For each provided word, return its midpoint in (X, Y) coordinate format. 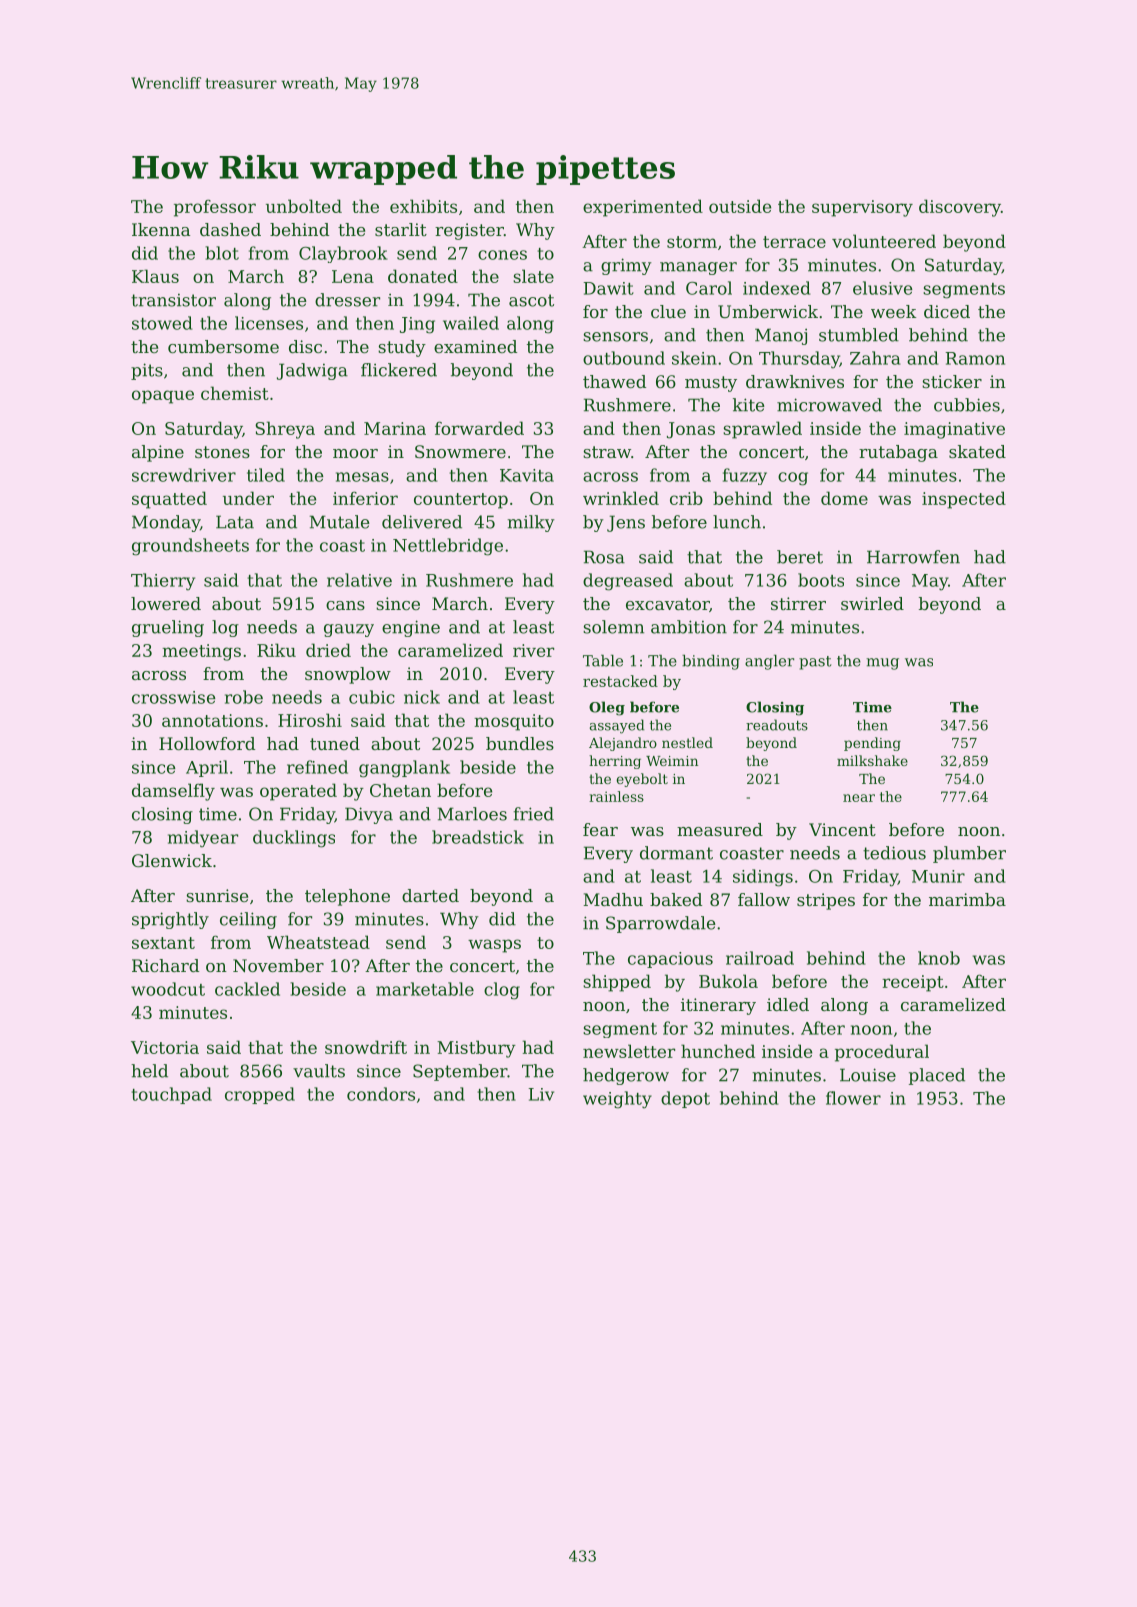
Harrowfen (913, 557)
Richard (165, 965)
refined (317, 767)
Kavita (527, 475)
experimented (643, 208)
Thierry (163, 582)
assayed (617, 726)
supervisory (862, 208)
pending (872, 744)
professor (215, 208)
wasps (494, 946)
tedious (894, 853)
